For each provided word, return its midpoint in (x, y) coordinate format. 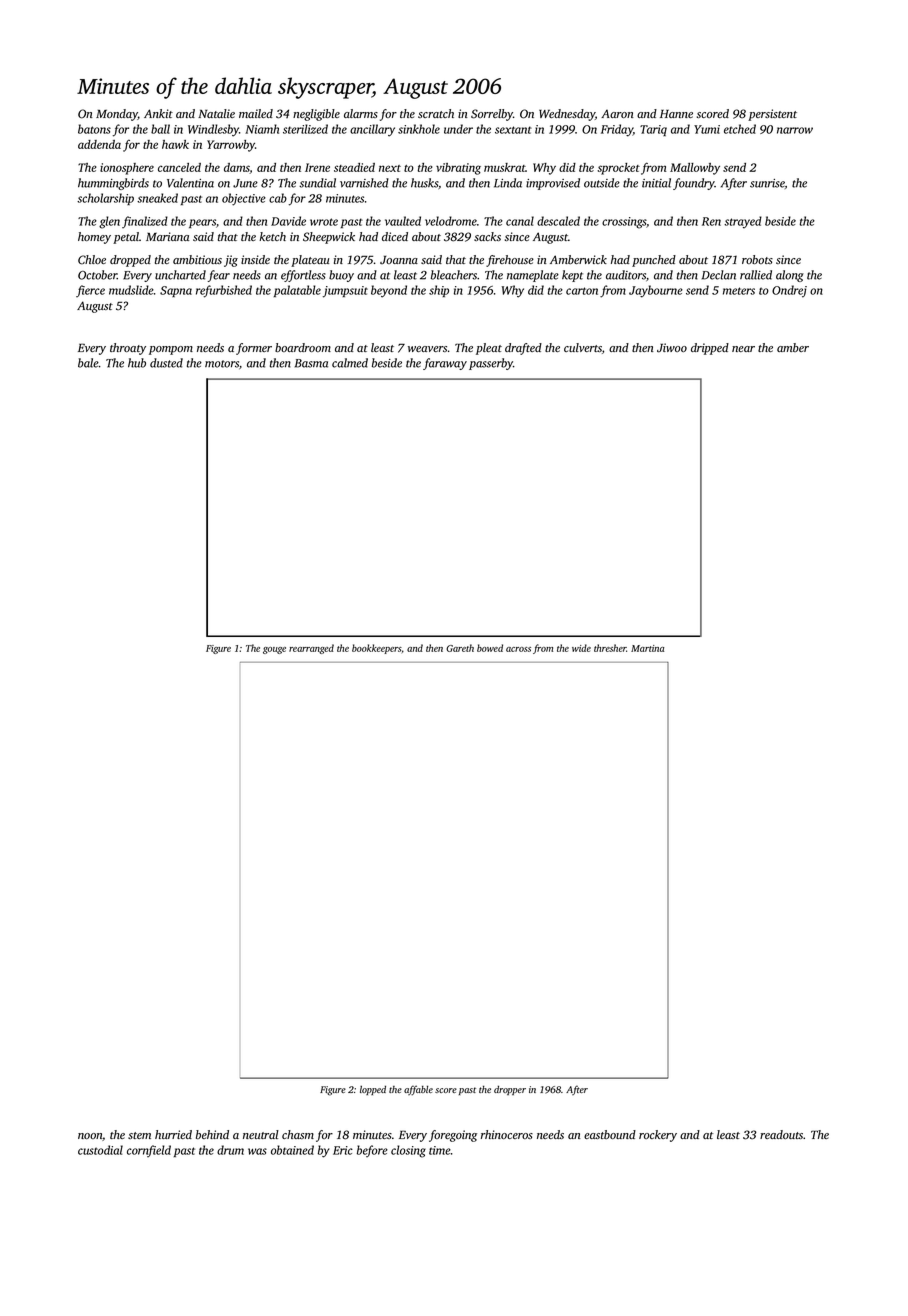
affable (418, 1090)
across (518, 649)
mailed (256, 113)
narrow (795, 130)
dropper (510, 1090)
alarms (361, 113)
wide (581, 648)
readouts (781, 1134)
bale (88, 363)
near (743, 349)
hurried (173, 1134)
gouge (274, 650)
